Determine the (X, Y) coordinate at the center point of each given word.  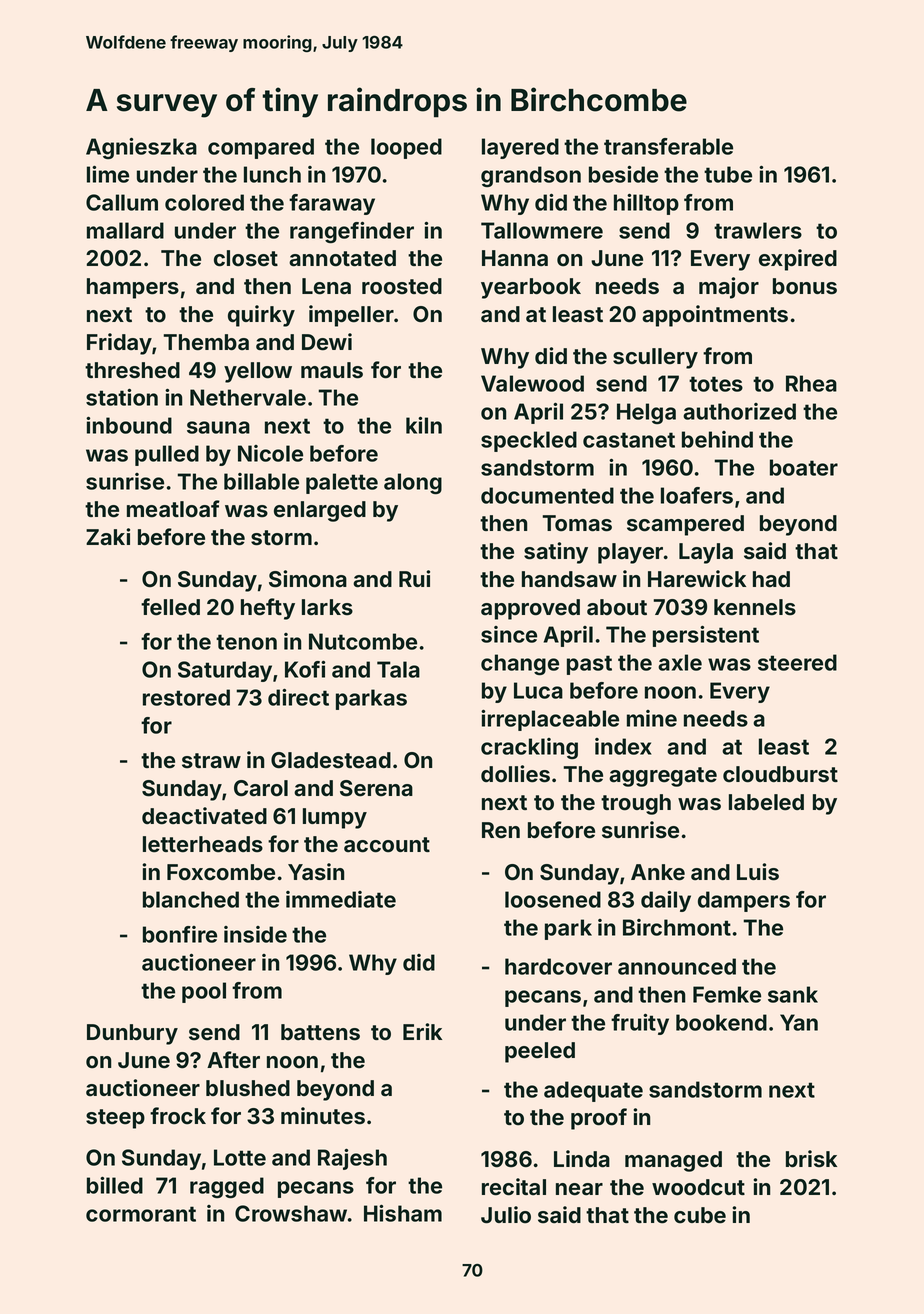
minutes (323, 1116)
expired (798, 260)
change (520, 664)
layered (520, 148)
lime (108, 174)
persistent (706, 636)
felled (170, 607)
